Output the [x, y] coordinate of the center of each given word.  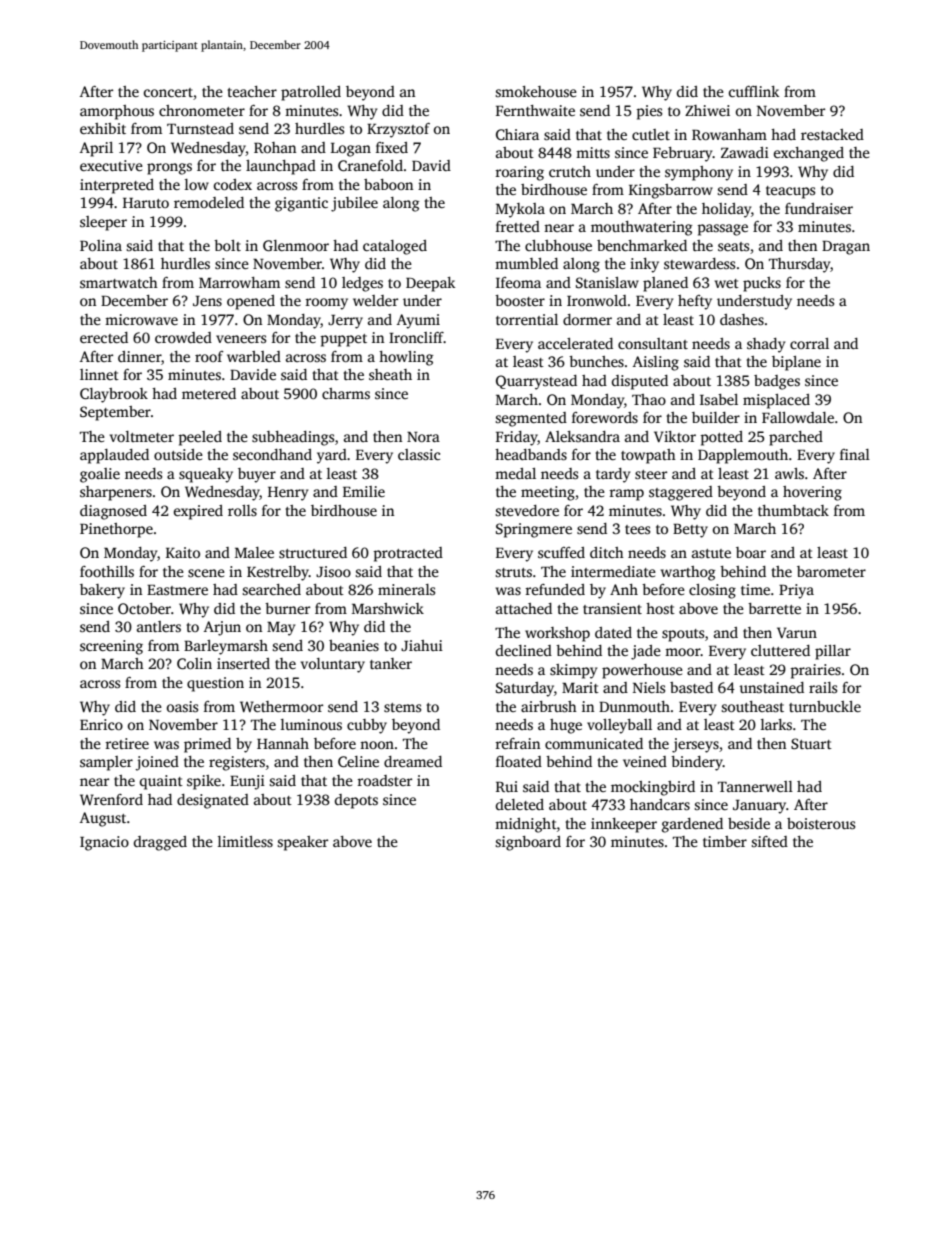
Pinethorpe [116, 530]
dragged [160, 843]
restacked [832, 134]
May [281, 629]
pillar [833, 652]
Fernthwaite [535, 110]
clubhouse [558, 245]
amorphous [117, 112]
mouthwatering [641, 228]
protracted [408, 554]
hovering [812, 493]
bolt [227, 245]
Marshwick [388, 608]
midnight [526, 825]
